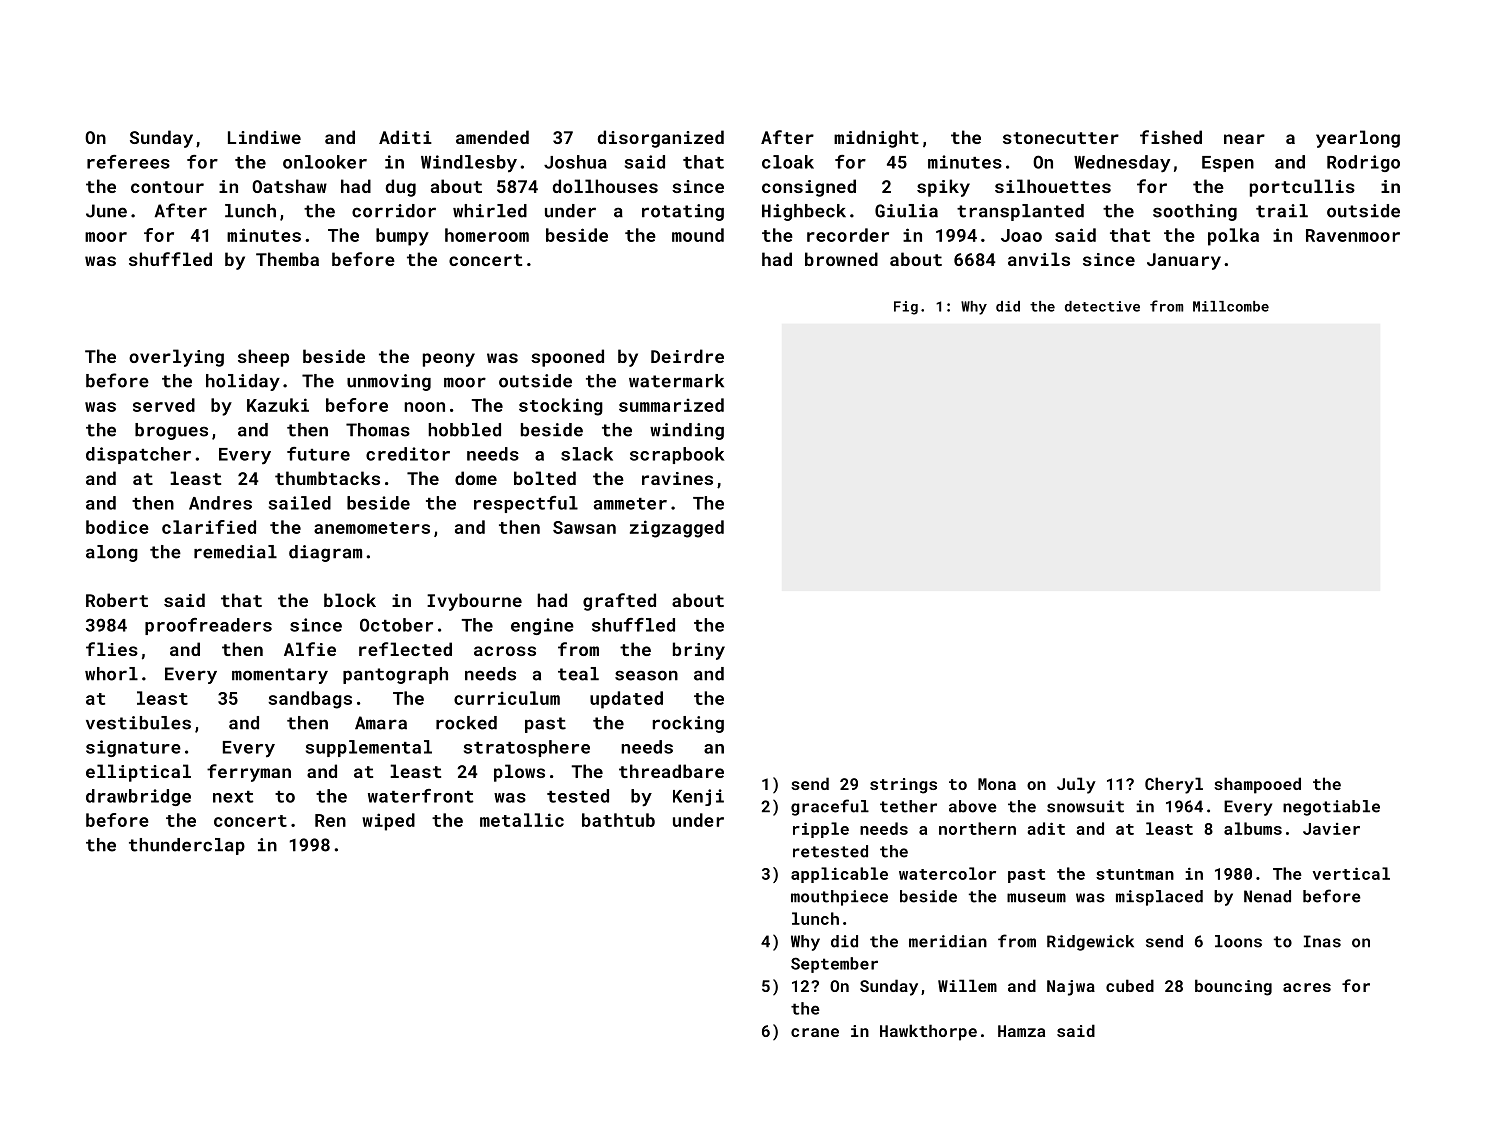  Describe the element at coordinates (973, 806) in the screenshot. I see `above` at that location.
